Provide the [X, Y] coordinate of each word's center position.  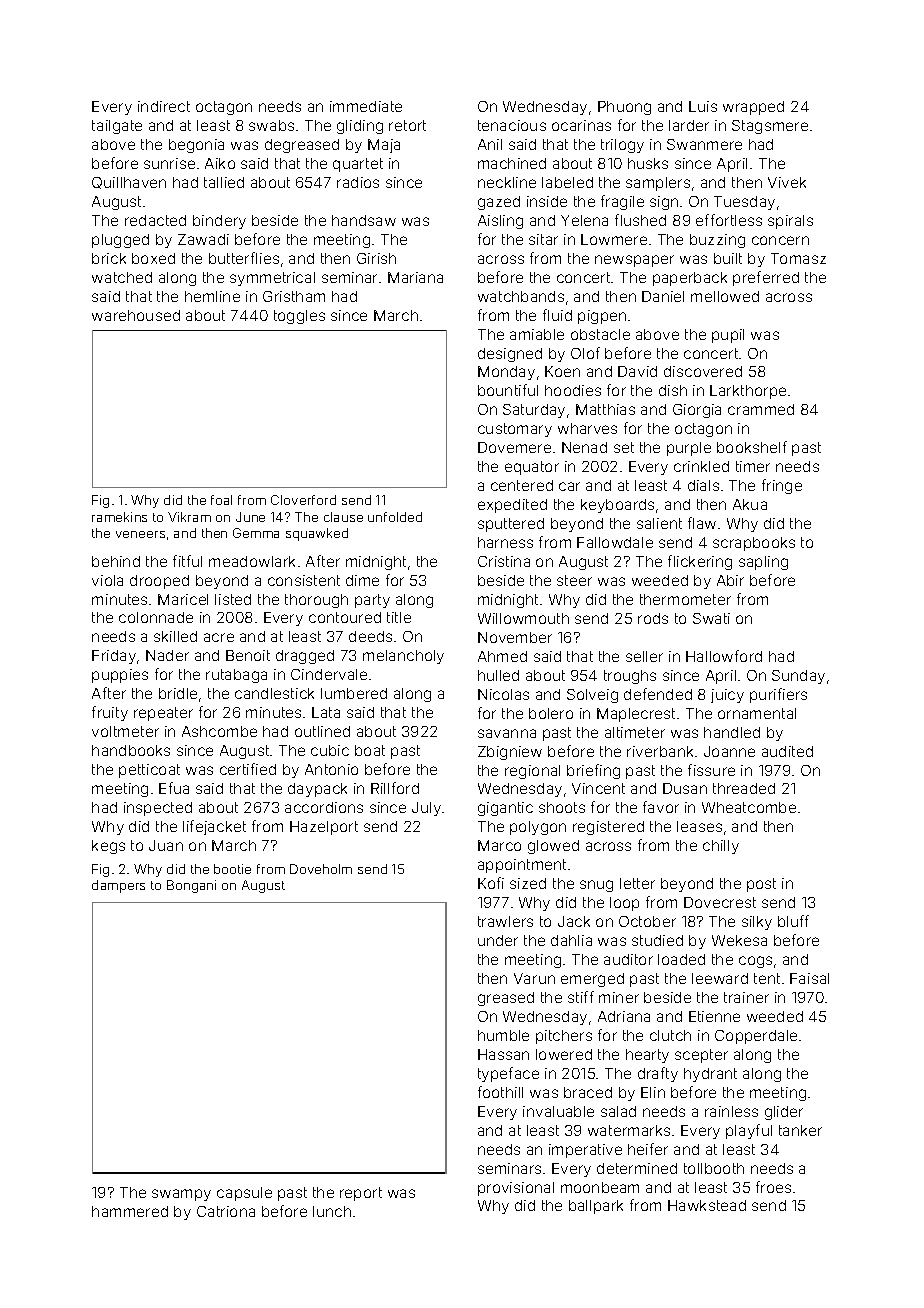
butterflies [244, 258]
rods [653, 618]
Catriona [226, 1211]
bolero [551, 713]
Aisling [500, 222]
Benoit [248, 655]
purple [689, 449]
